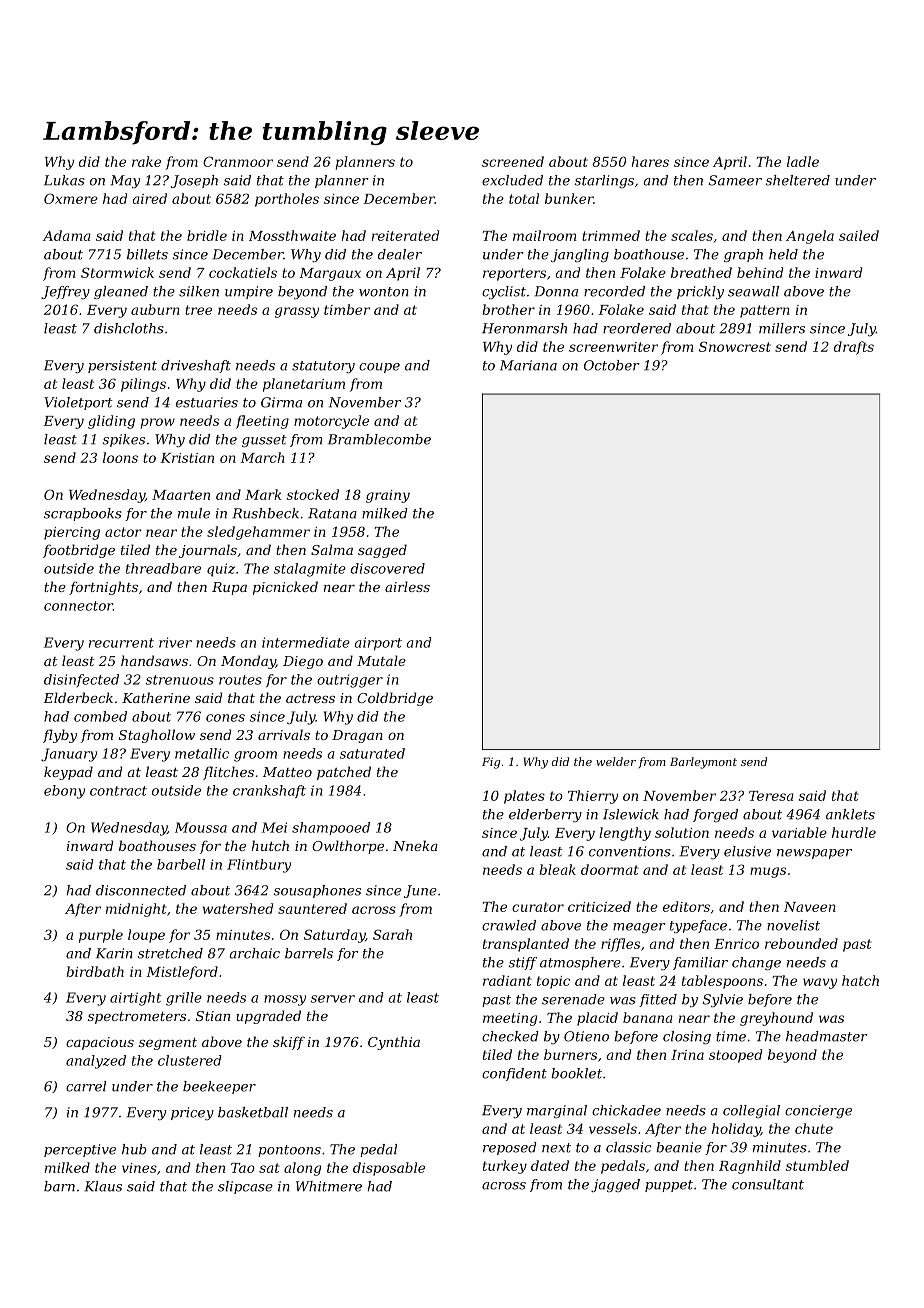 The image size is (924, 1308). I want to click on Otieno, so click(586, 1036).
